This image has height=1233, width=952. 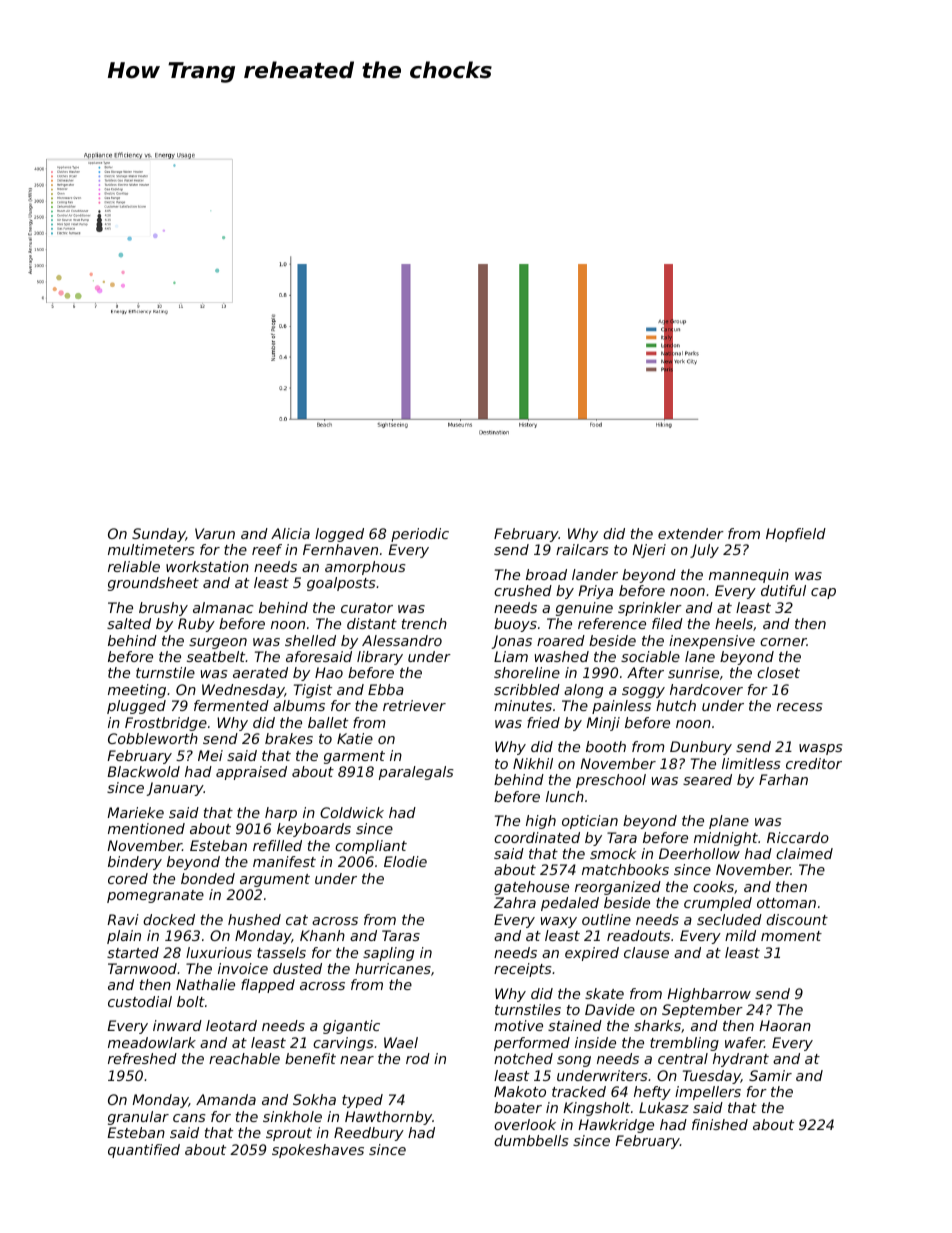 I want to click on cap, so click(x=823, y=593).
